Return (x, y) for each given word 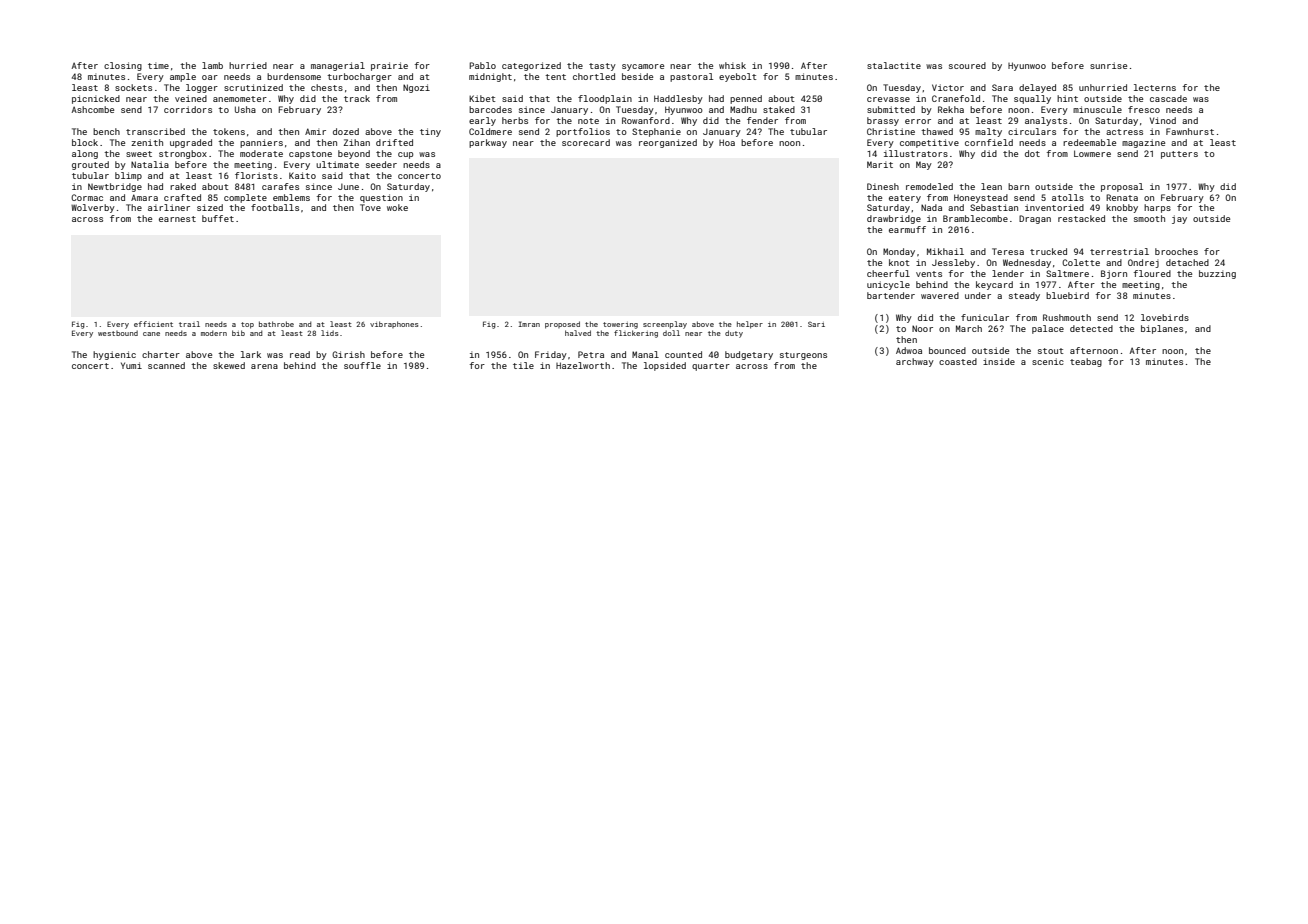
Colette (1081, 262)
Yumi (131, 365)
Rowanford (646, 120)
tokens (229, 131)
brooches (1176, 251)
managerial (338, 66)
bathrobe (276, 324)
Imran (529, 324)
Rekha (951, 109)
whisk (732, 65)
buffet (218, 218)
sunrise (1108, 65)
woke (397, 207)
